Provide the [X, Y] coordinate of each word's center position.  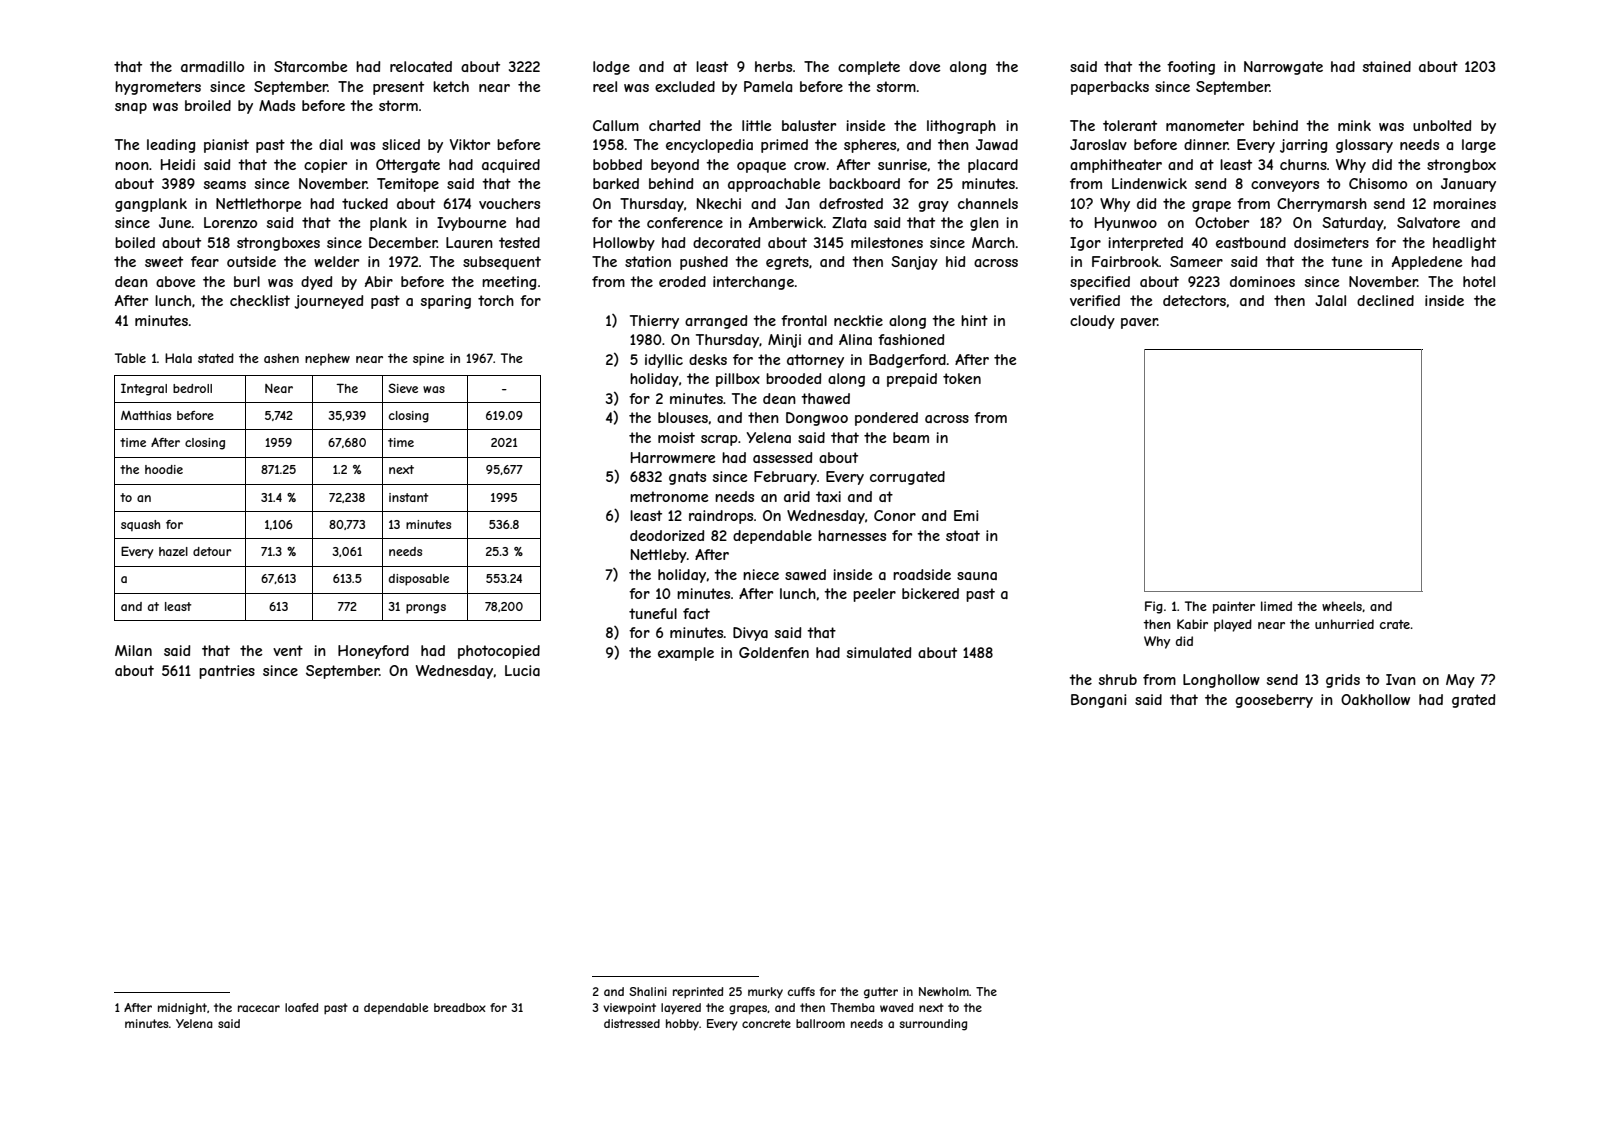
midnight [182, 1009]
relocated [421, 66]
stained [1387, 66]
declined [1385, 300]
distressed [632, 1023]
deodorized [667, 535]
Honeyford [373, 652]
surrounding [933, 1025]
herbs [773, 66]
